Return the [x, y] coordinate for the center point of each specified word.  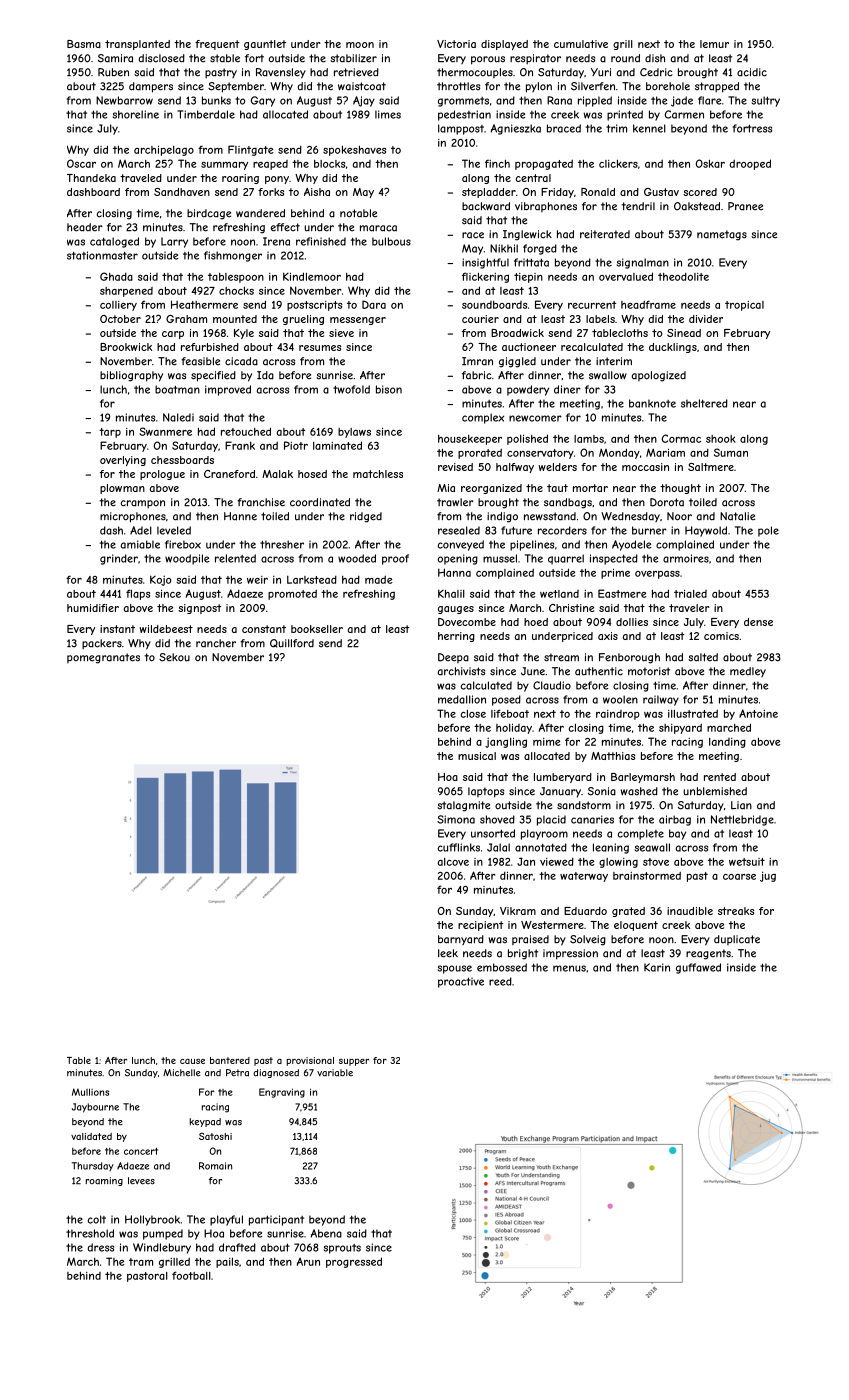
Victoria [456, 44]
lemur [714, 44]
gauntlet [265, 45]
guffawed [698, 968]
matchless [378, 474]
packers [102, 644]
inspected [614, 559]
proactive [461, 982]
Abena [326, 1233]
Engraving [282, 1093]
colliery [118, 306]
